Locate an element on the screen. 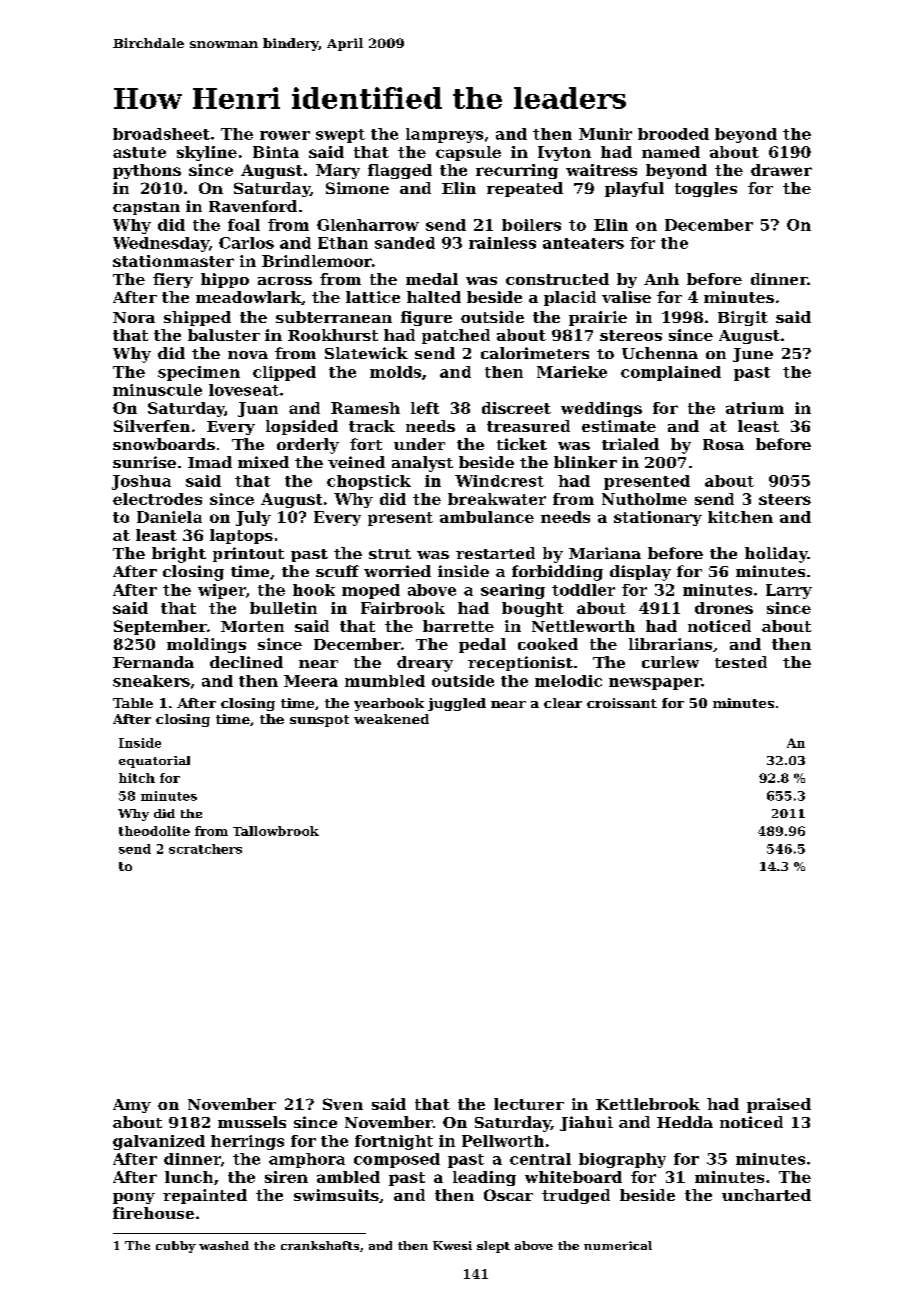 The width and height of the screenshot is (924, 1308). Table is located at coordinates (133, 703).
